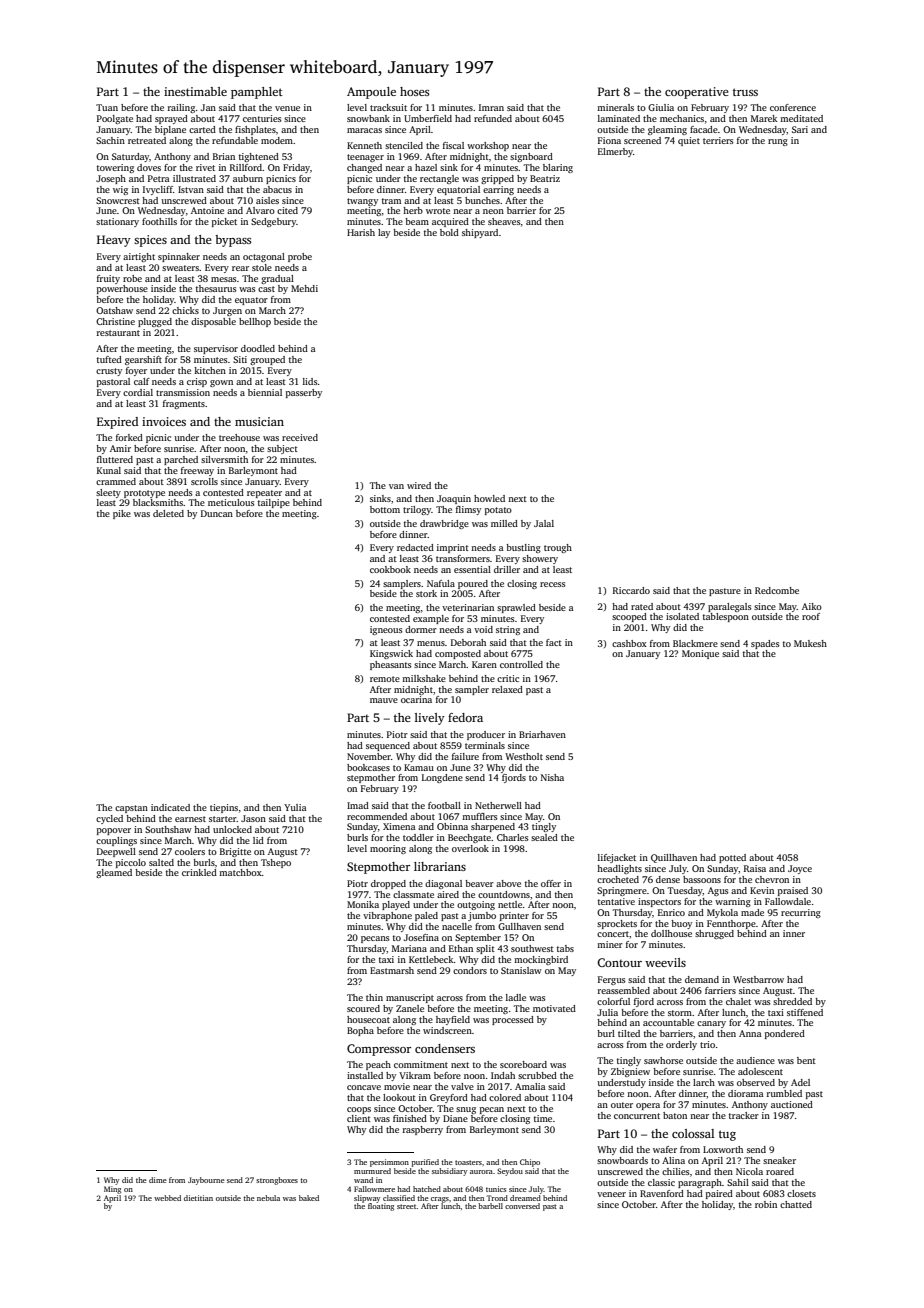 This image has width=924, height=1308. What do you see at coordinates (117, 222) in the image?
I see `stationary` at bounding box center [117, 222].
